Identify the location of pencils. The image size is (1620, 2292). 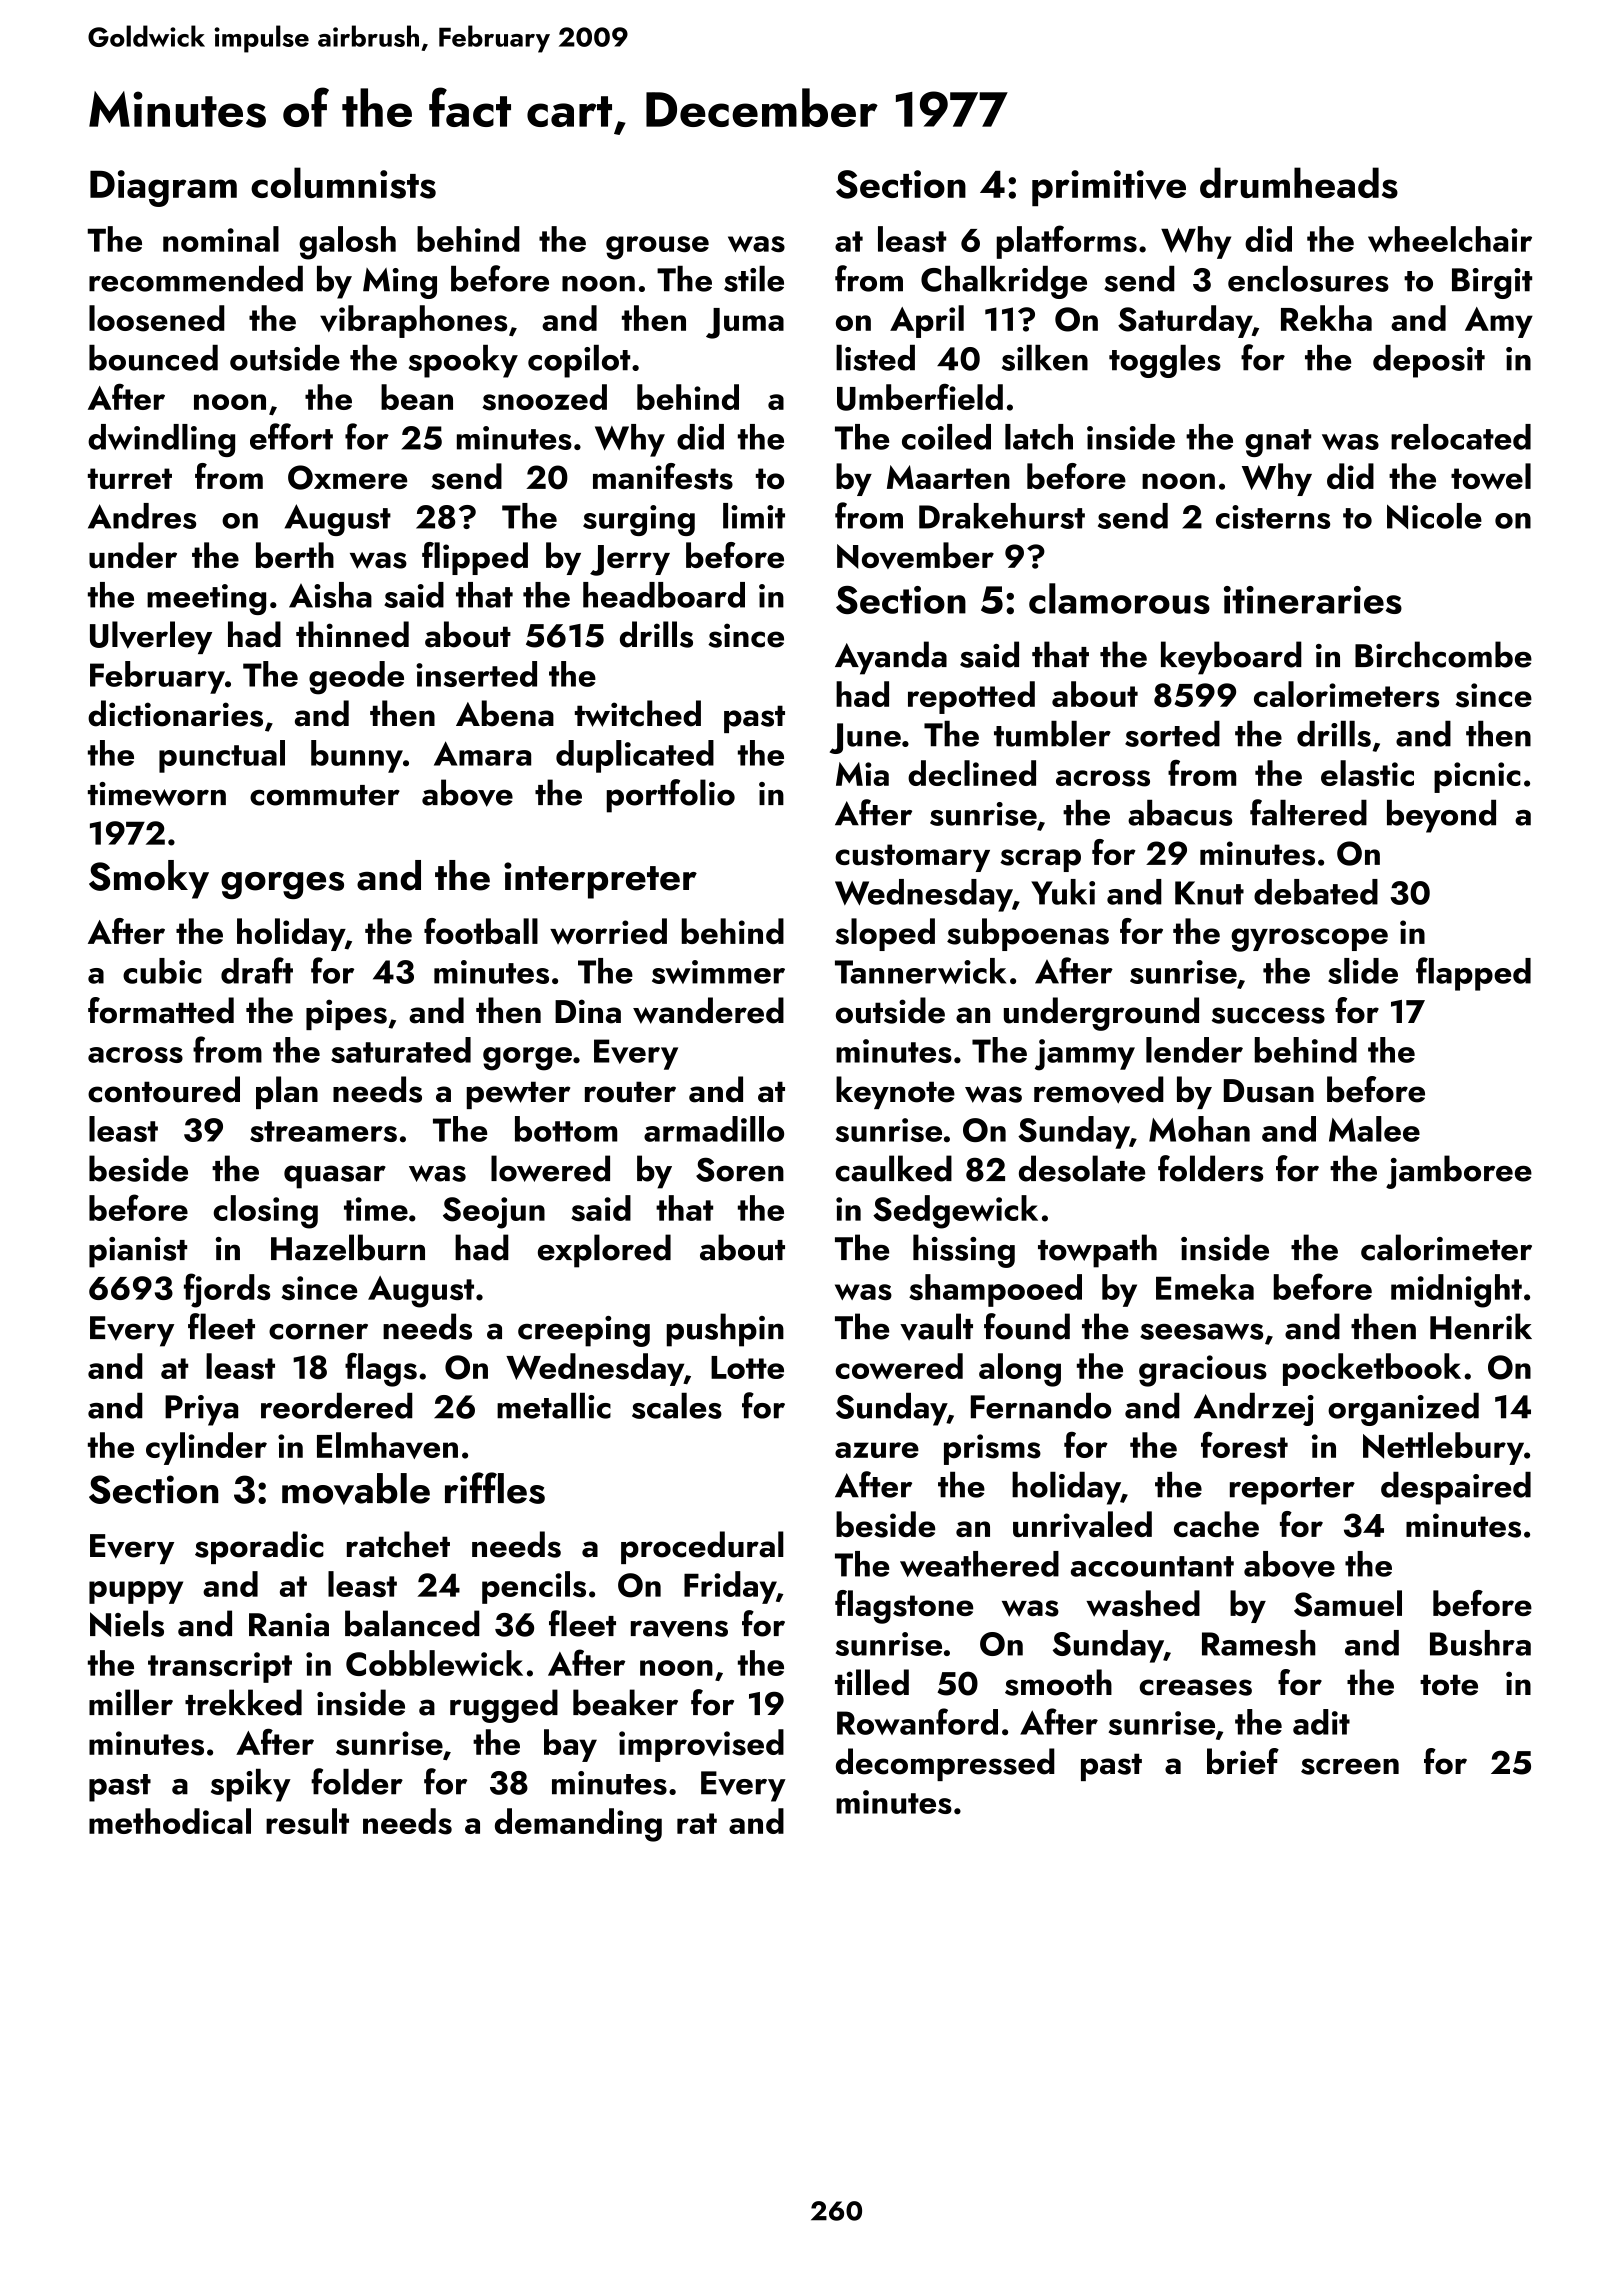
(534, 1587).
